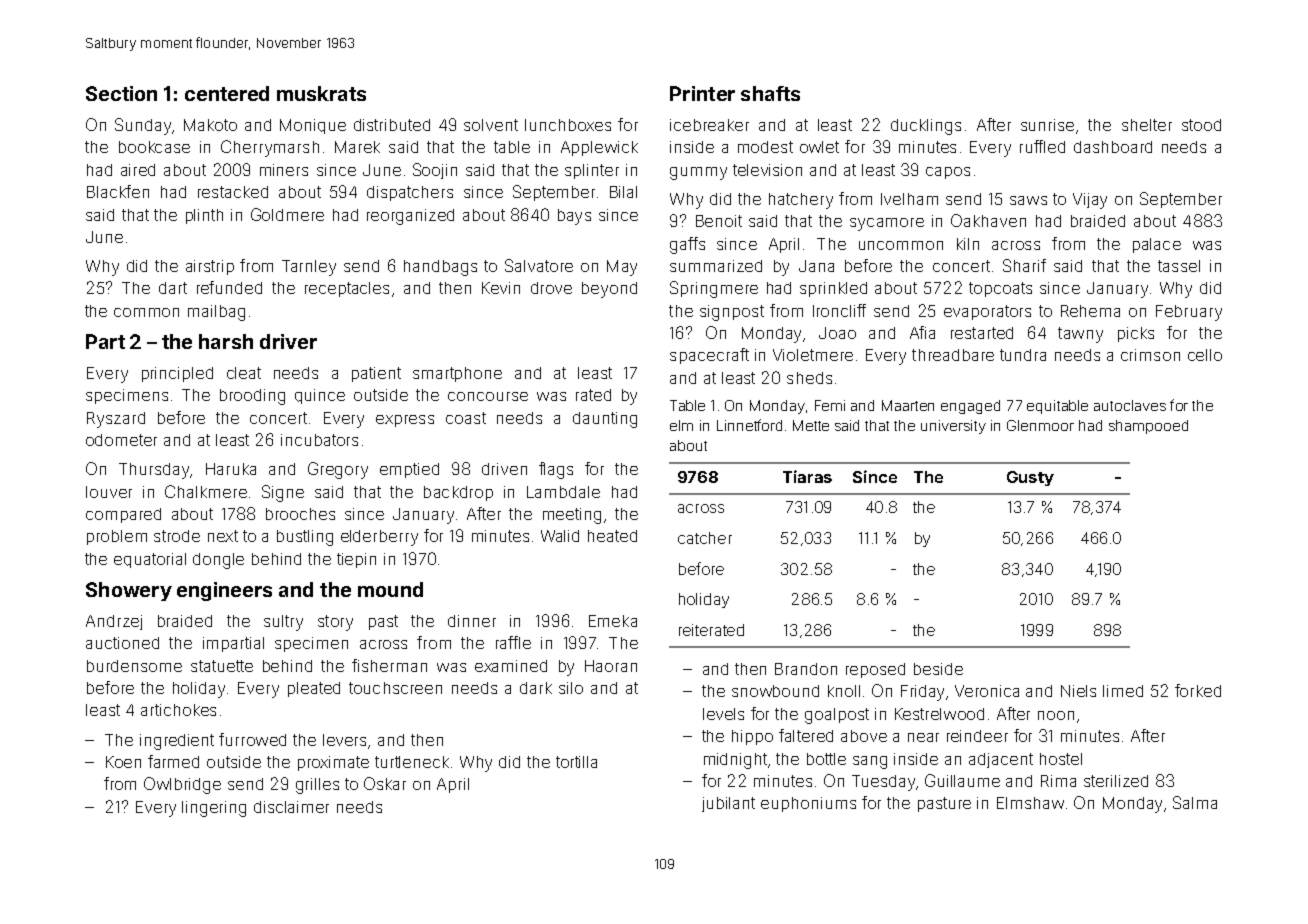  Describe the element at coordinates (770, 93) in the screenshot. I see `shafts` at that location.
